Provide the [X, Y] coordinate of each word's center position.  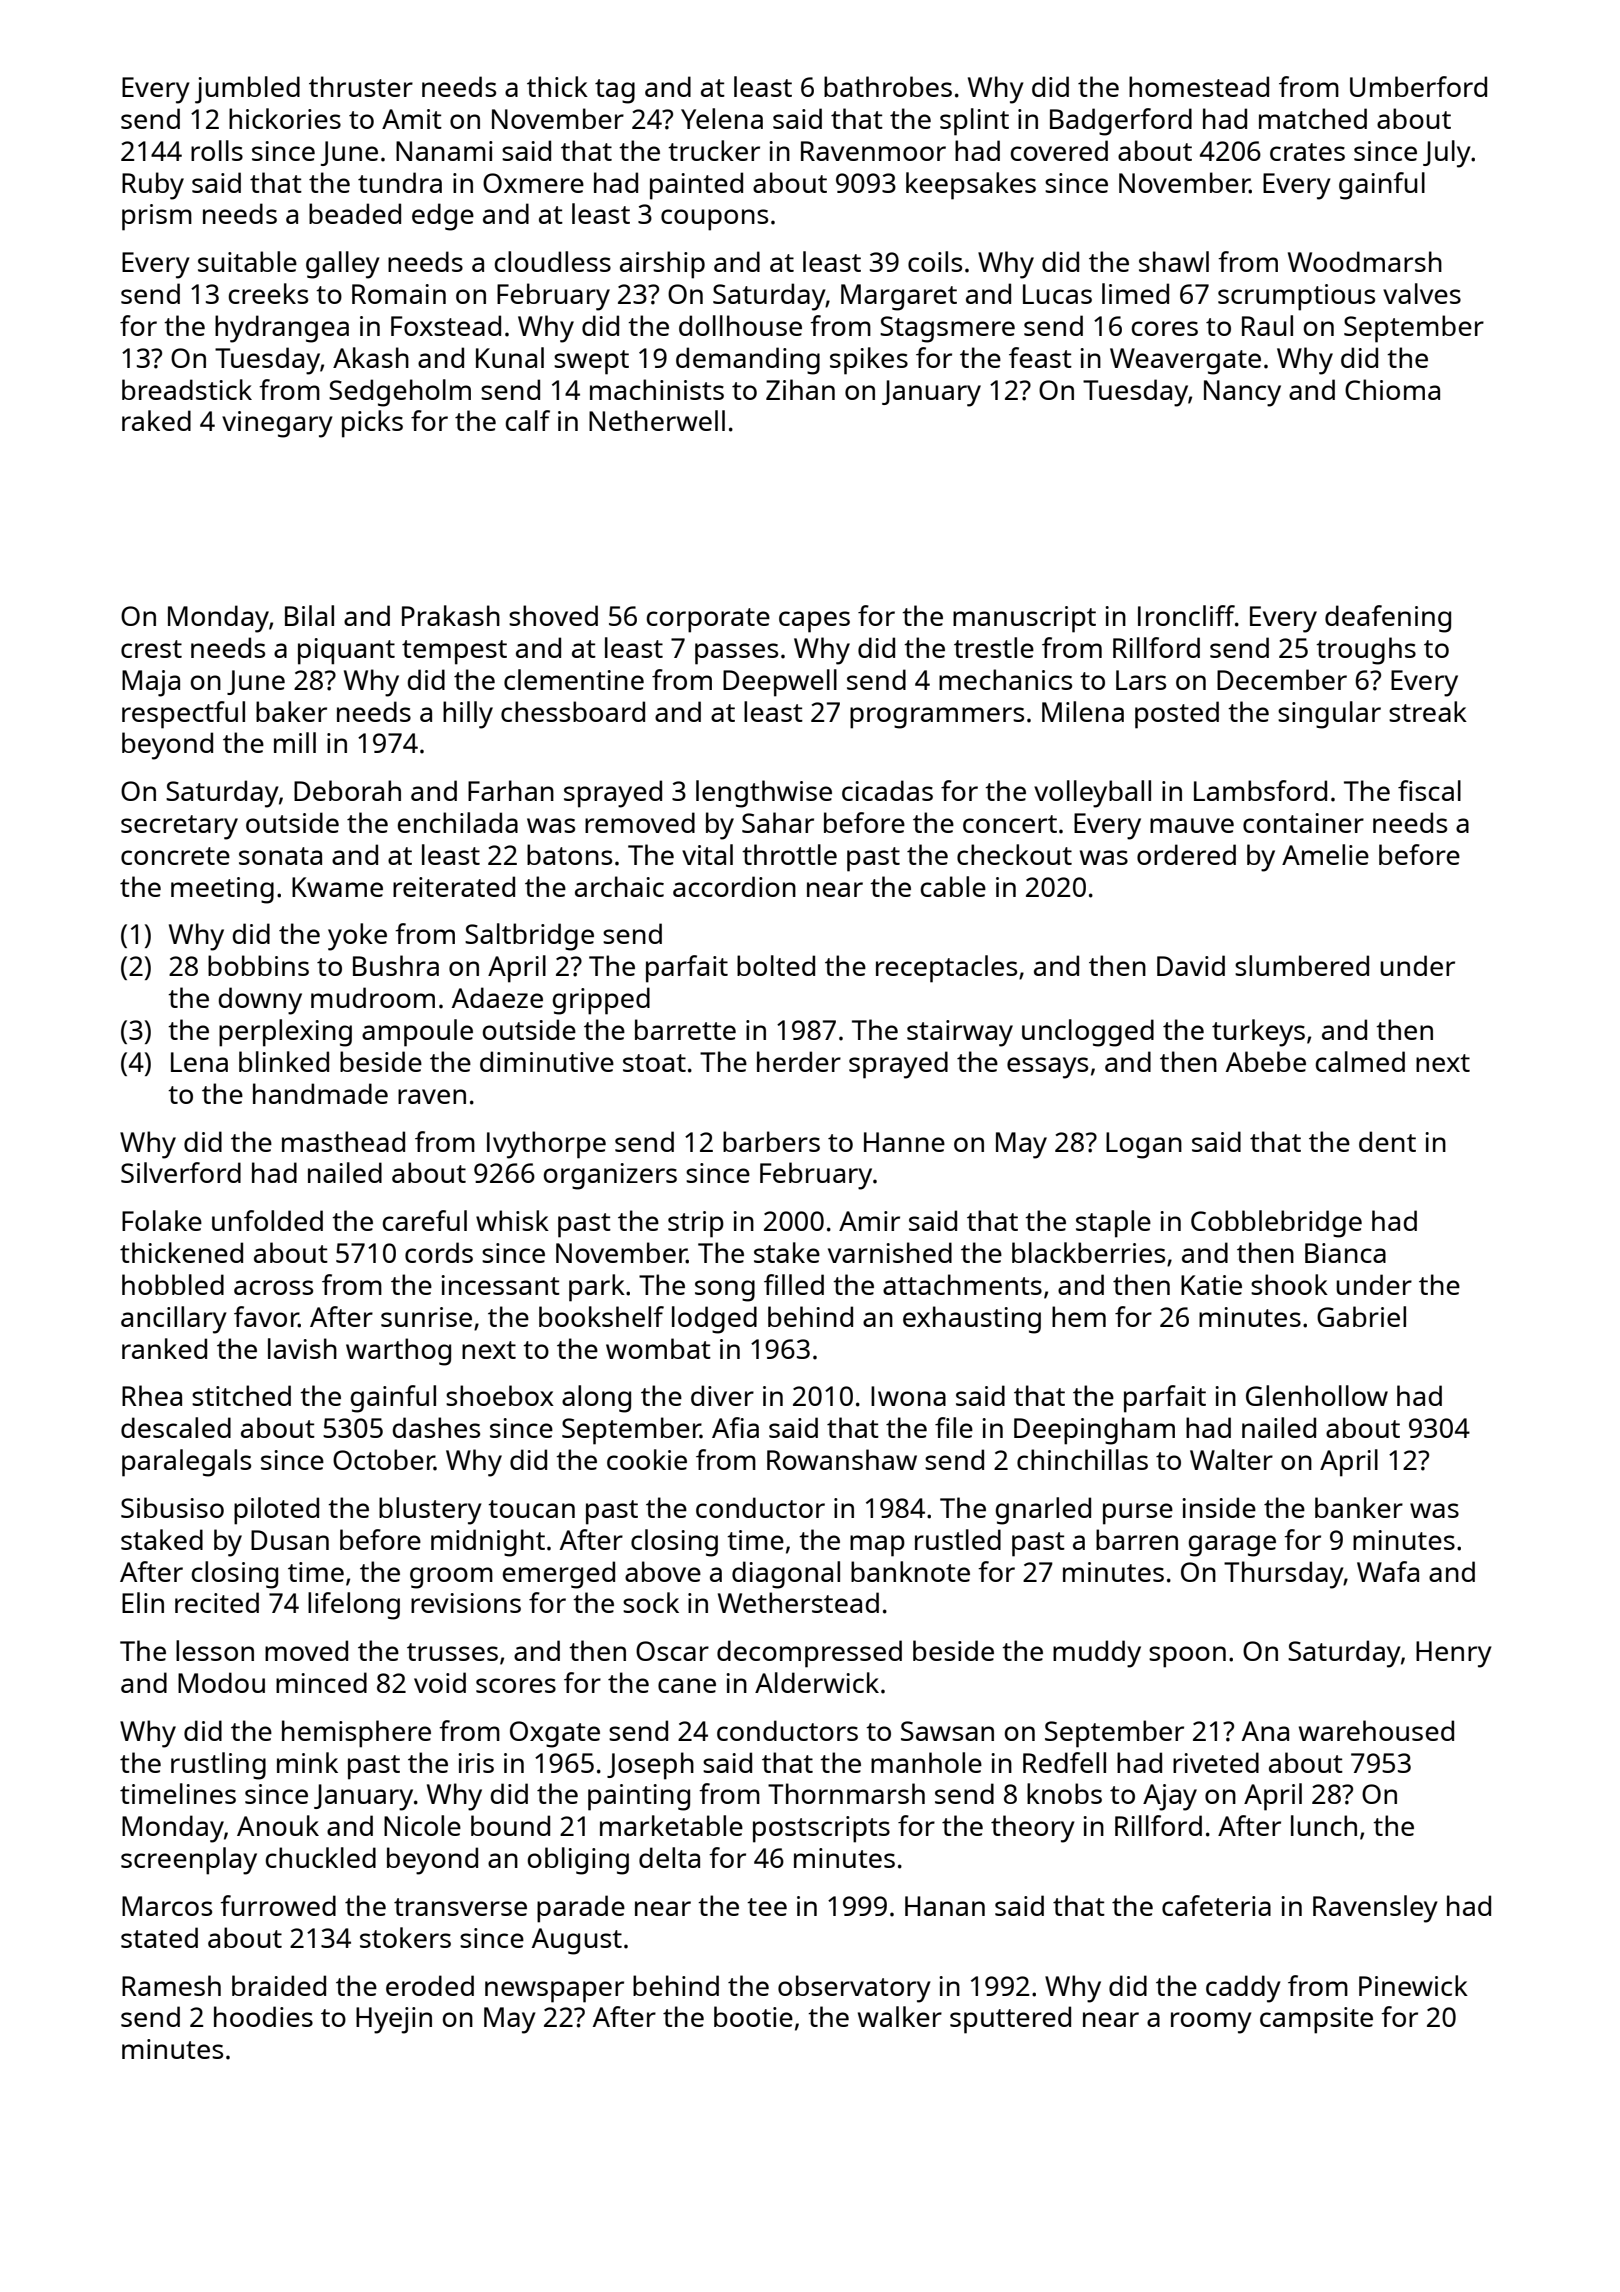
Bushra [396, 965]
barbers [771, 1141]
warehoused [1376, 1730]
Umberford [1418, 86]
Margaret [899, 297]
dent [1387, 1141]
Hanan [945, 1906]
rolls [217, 150]
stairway [960, 1033]
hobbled [173, 1284]
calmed [1360, 1061]
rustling [218, 1766]
